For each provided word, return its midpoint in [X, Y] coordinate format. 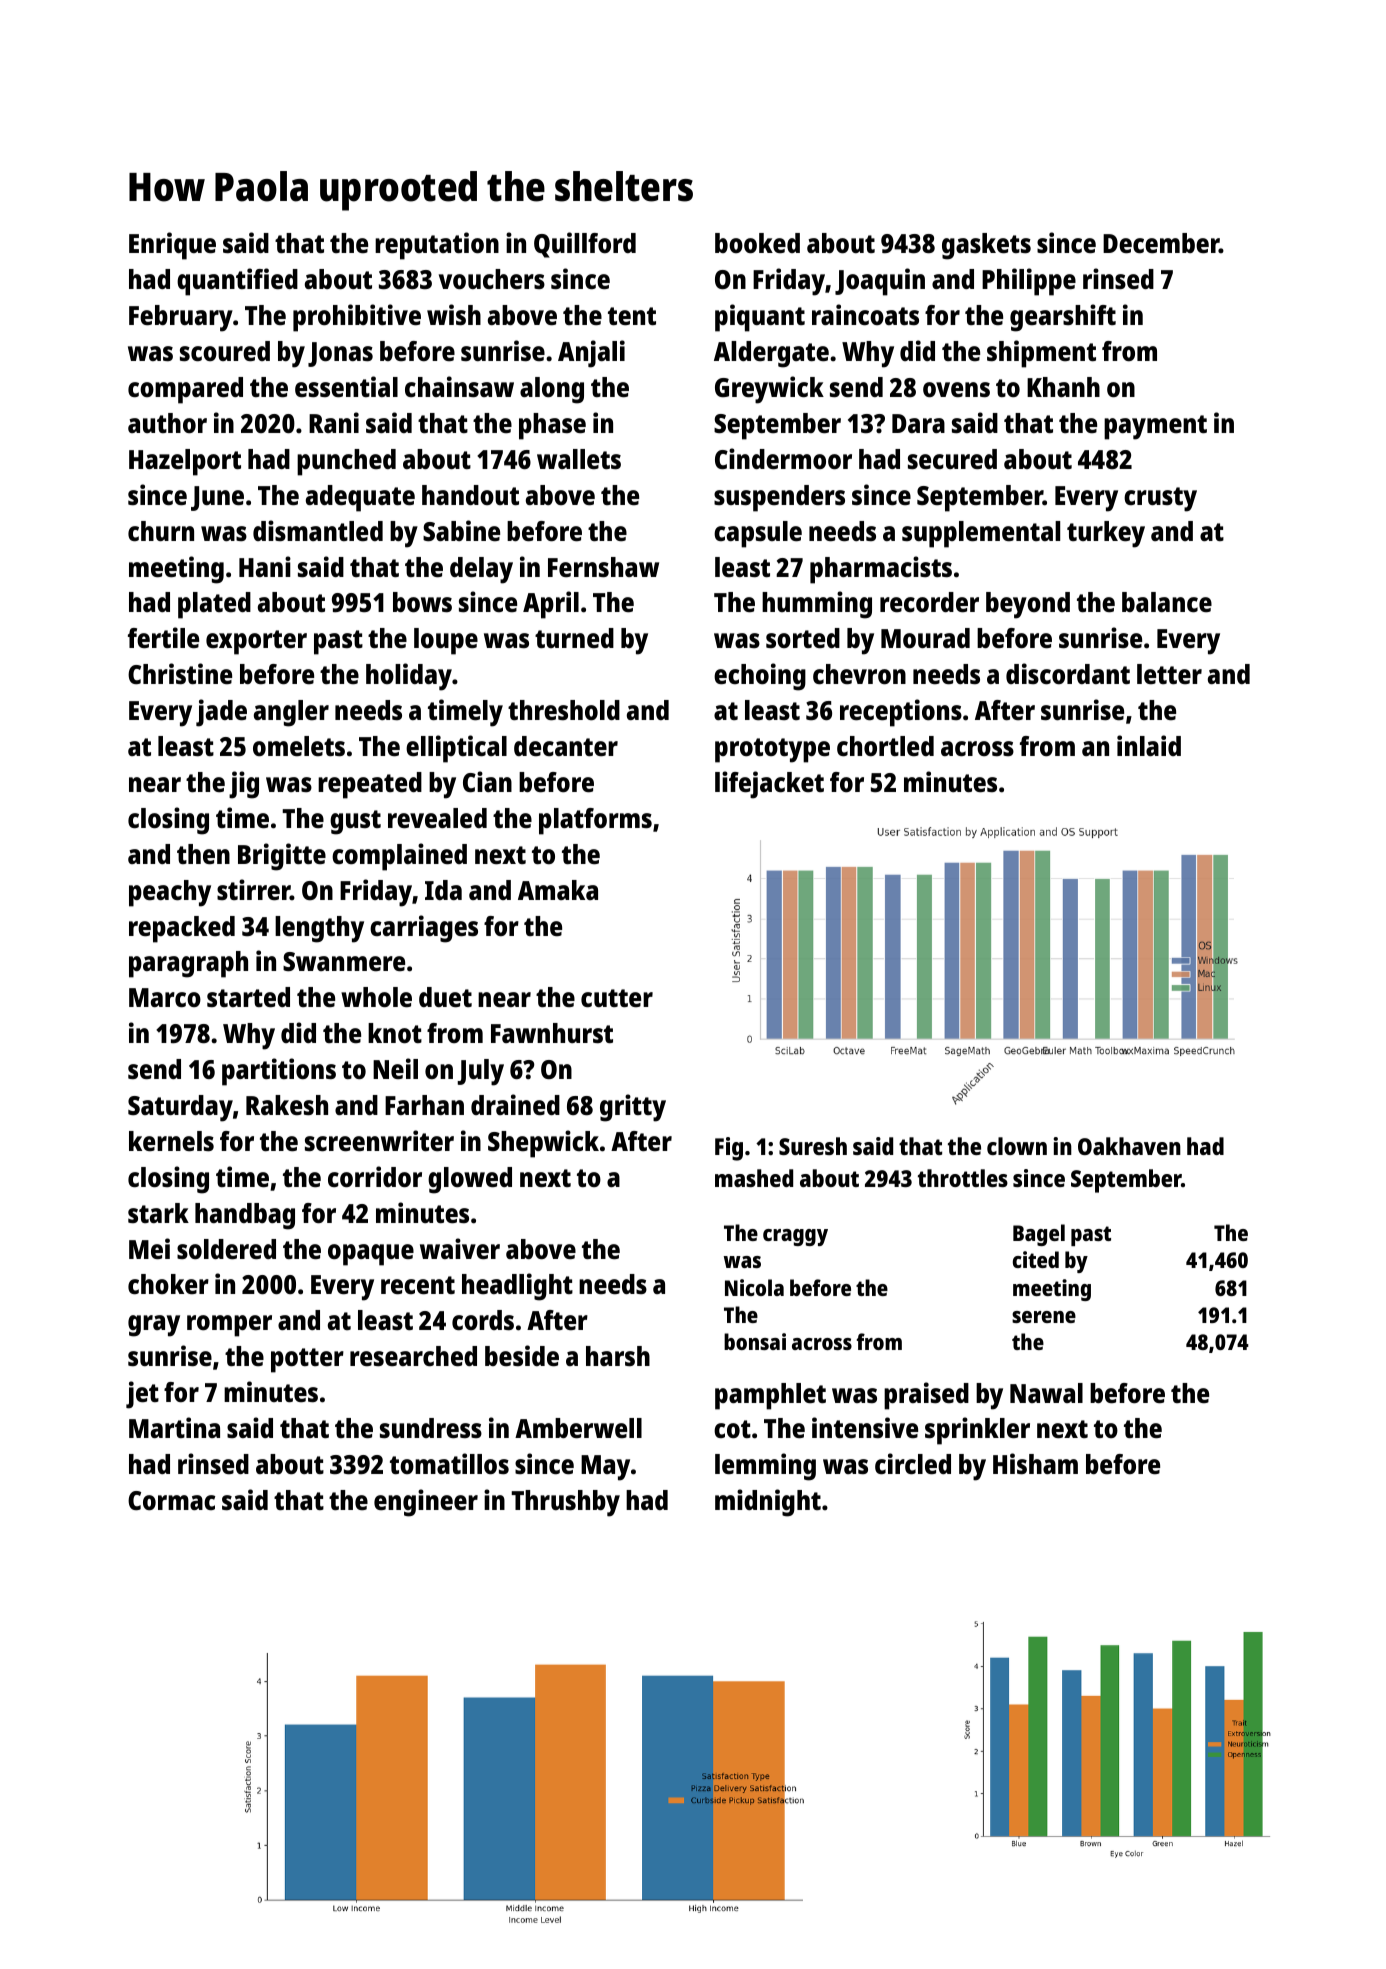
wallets [579, 459]
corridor [375, 1177]
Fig [729, 1149]
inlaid [1149, 745]
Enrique [172, 246]
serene [1044, 1317]
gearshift [1063, 318]
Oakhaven [1129, 1146]
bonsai [755, 1341]
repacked [182, 929]
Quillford [585, 245]
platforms [595, 821]
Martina [174, 1427]
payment [1155, 427]
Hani [265, 566]
